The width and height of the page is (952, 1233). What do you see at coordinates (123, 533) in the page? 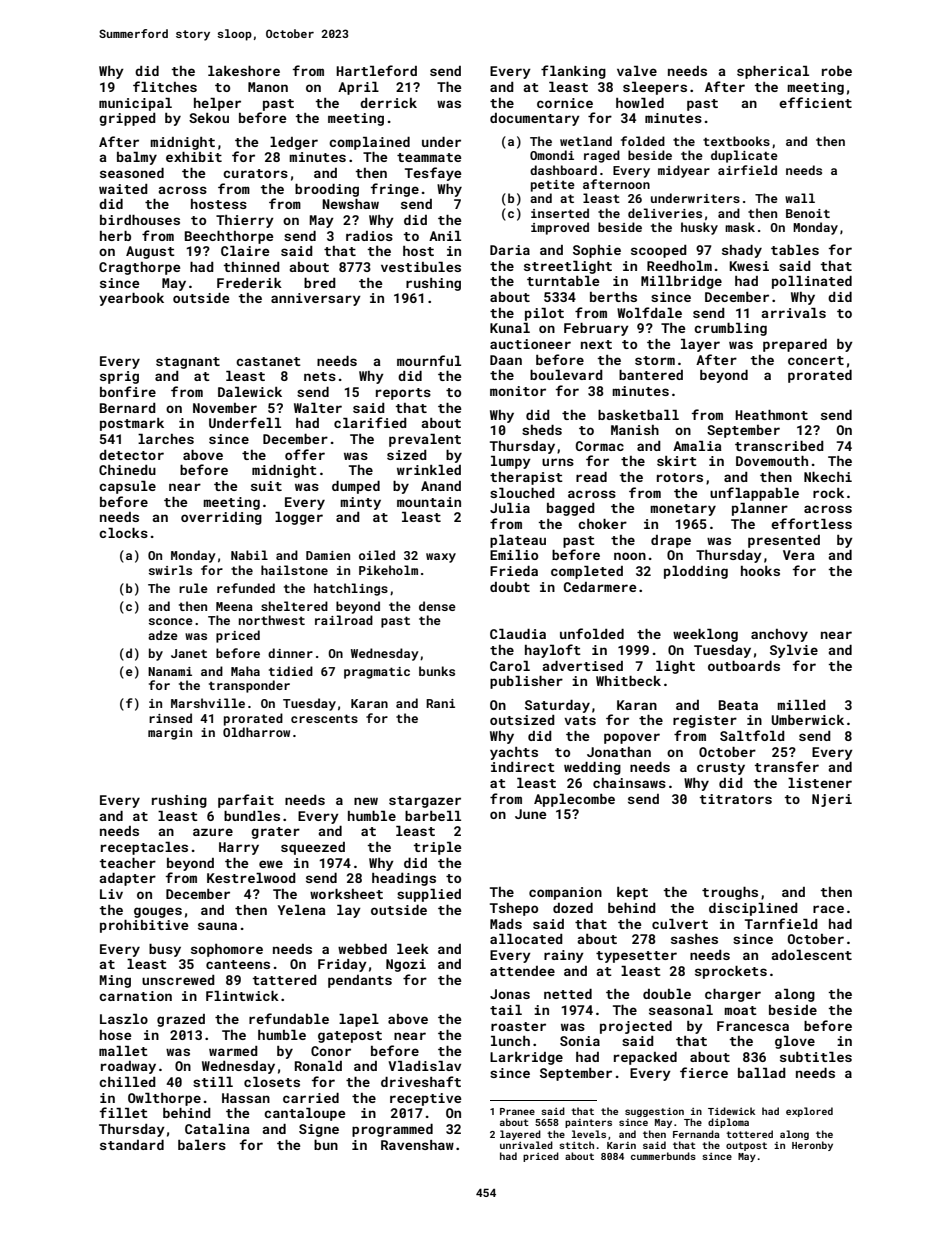
I see `clocks` at bounding box center [123, 533].
